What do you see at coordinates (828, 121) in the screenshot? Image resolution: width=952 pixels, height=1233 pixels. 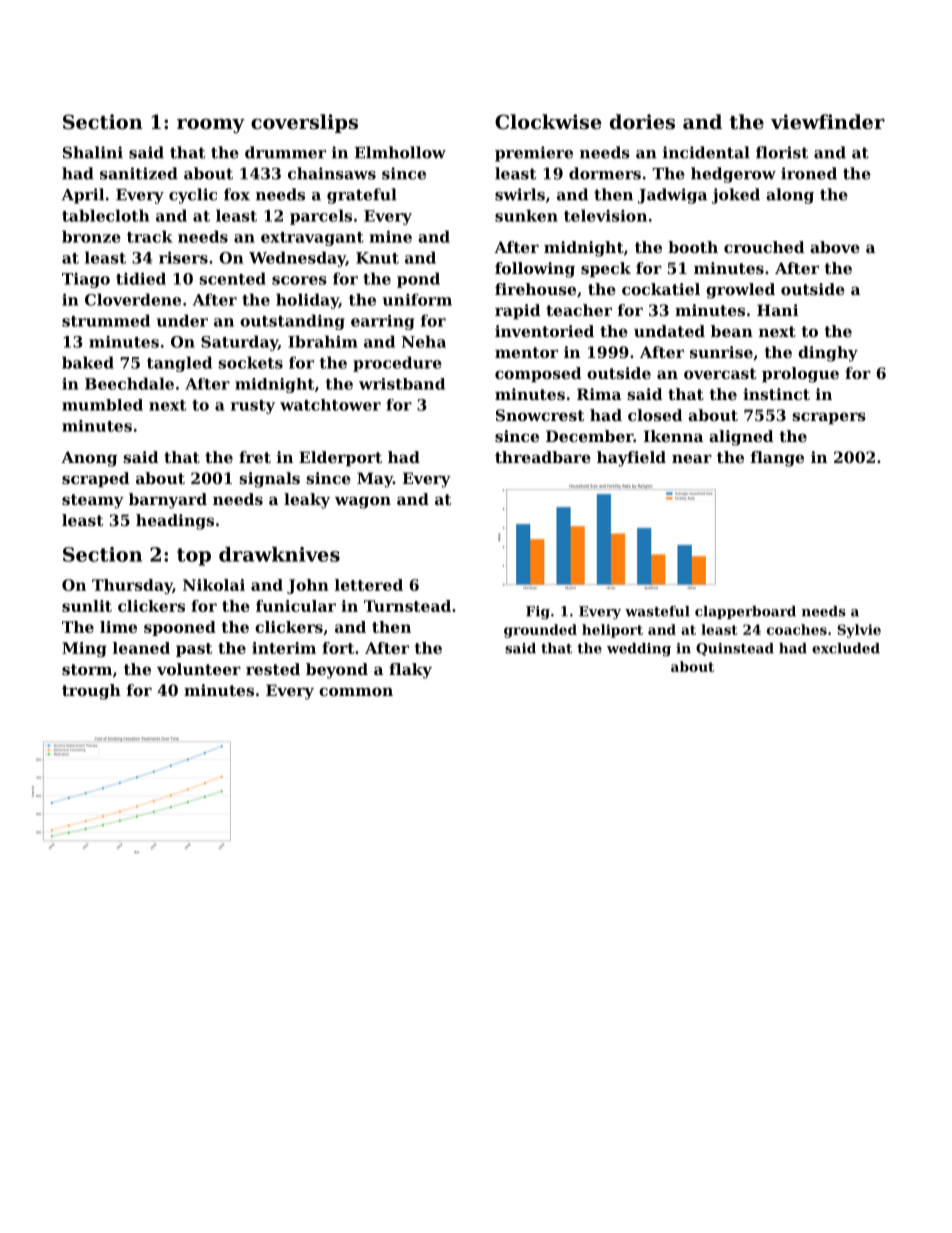 I see `viewfinder` at bounding box center [828, 121].
